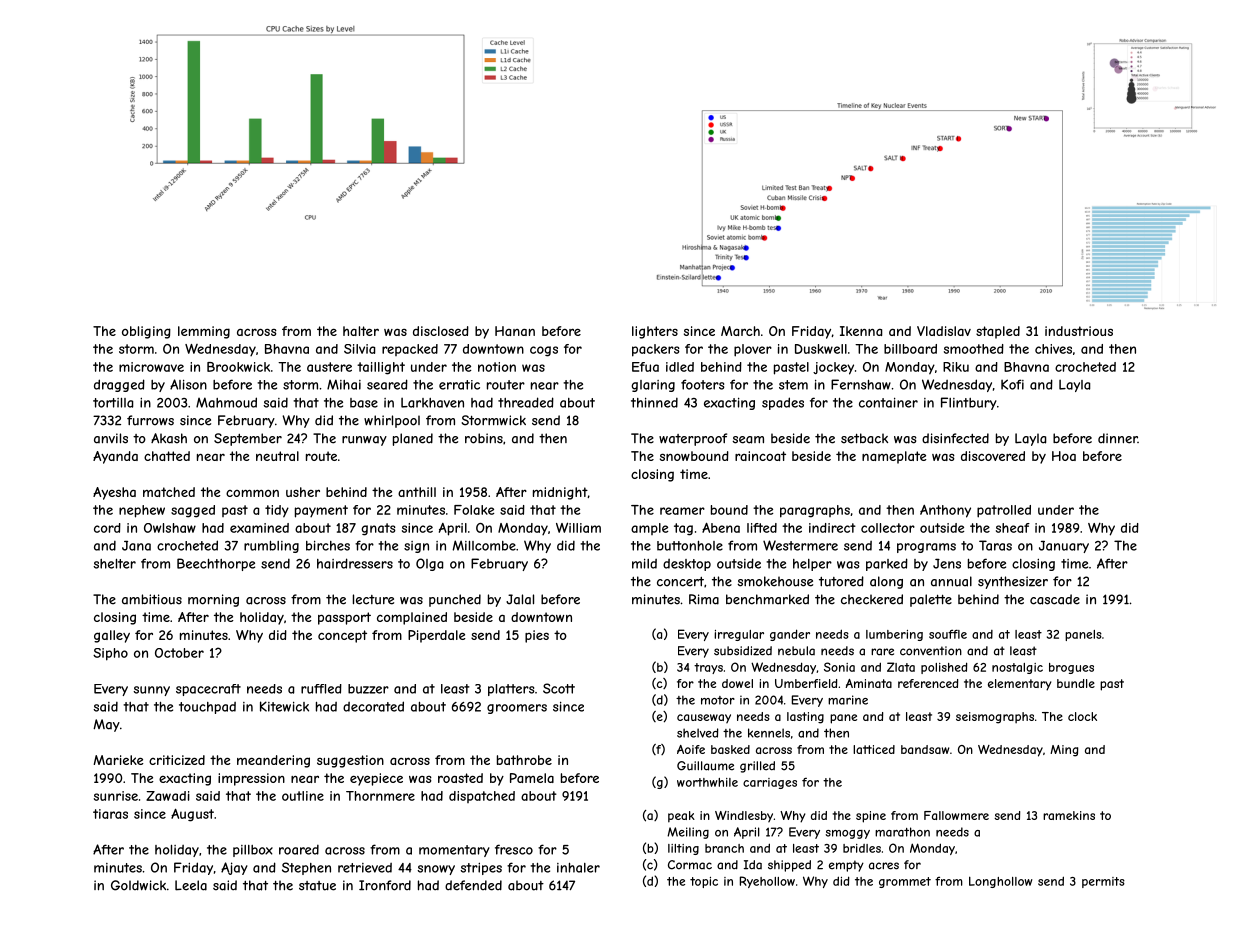 Image resolution: width=1233 pixels, height=952 pixels. I want to click on criticized, so click(177, 760).
